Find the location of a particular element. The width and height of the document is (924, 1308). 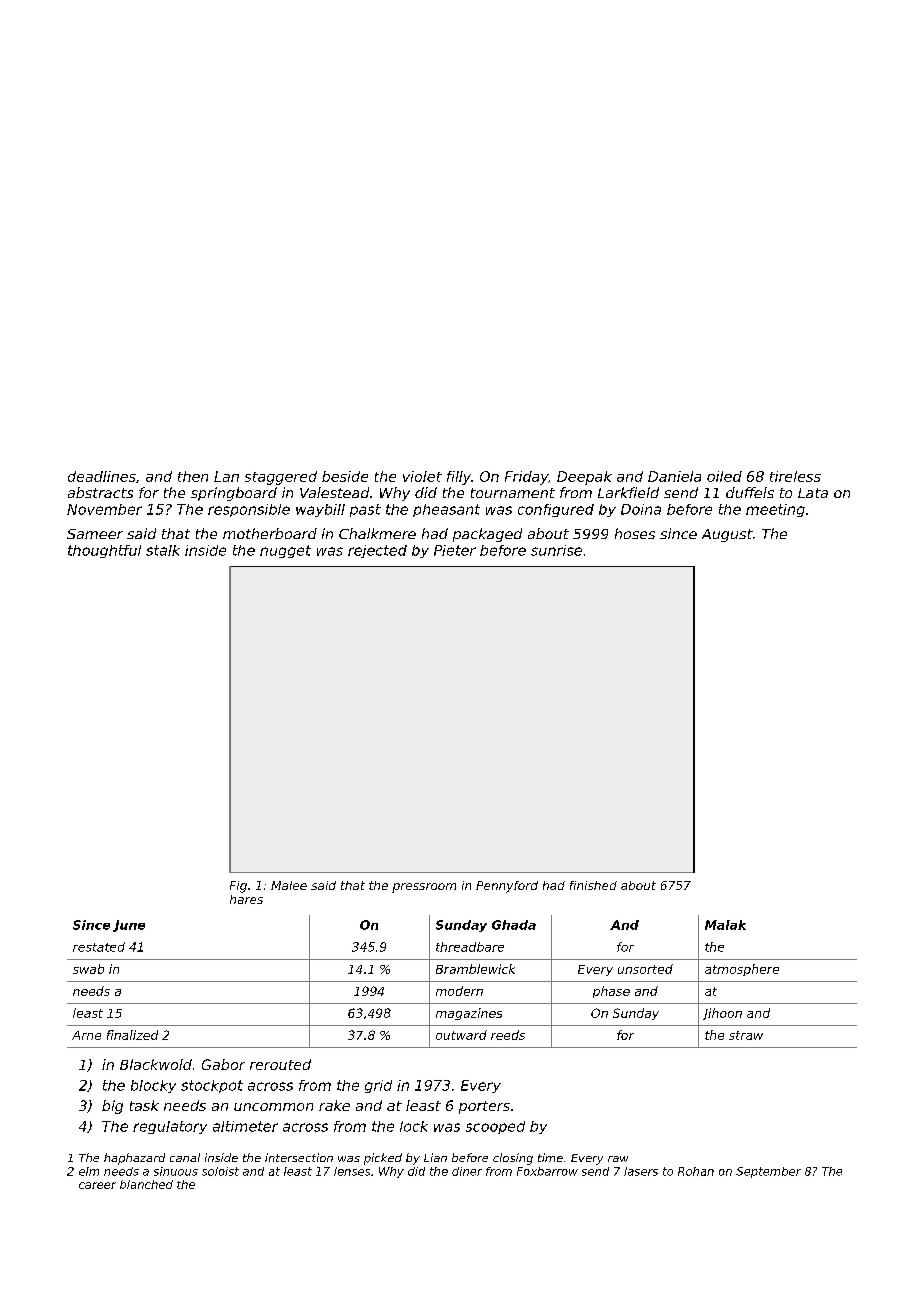

hoses is located at coordinates (635, 533).
